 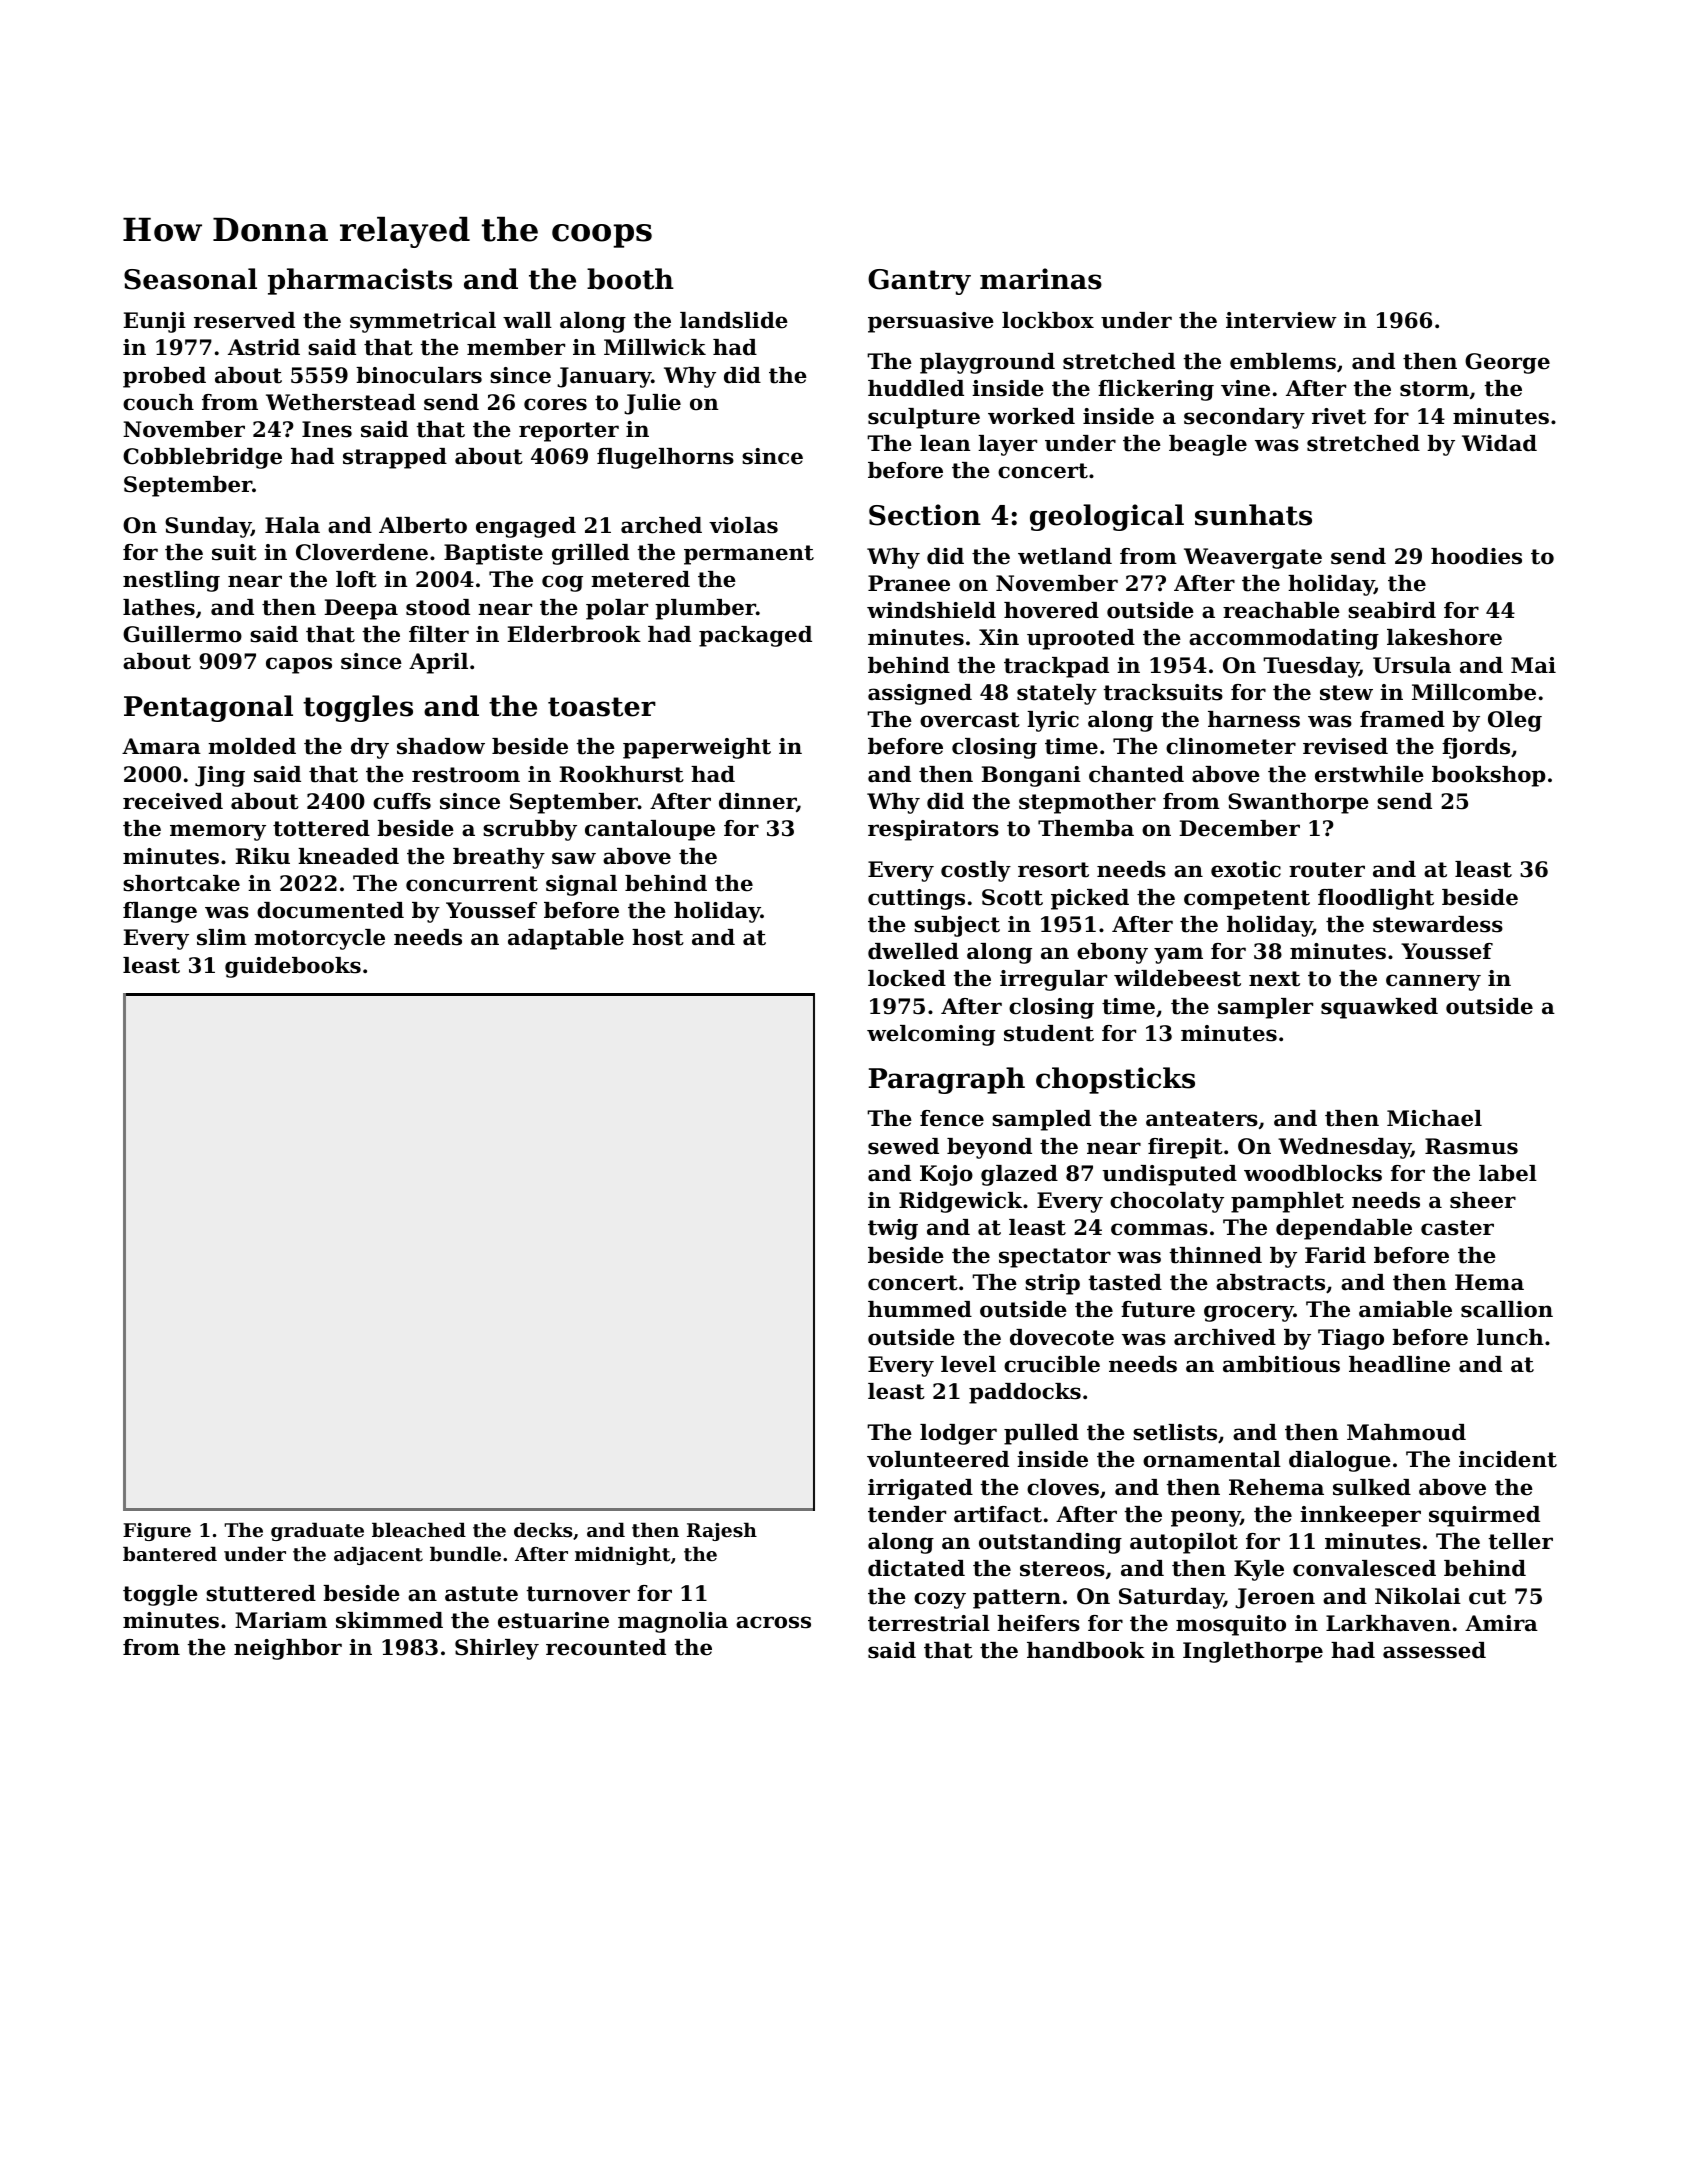 What do you see at coordinates (947, 1080) in the screenshot?
I see `Paragraph` at bounding box center [947, 1080].
